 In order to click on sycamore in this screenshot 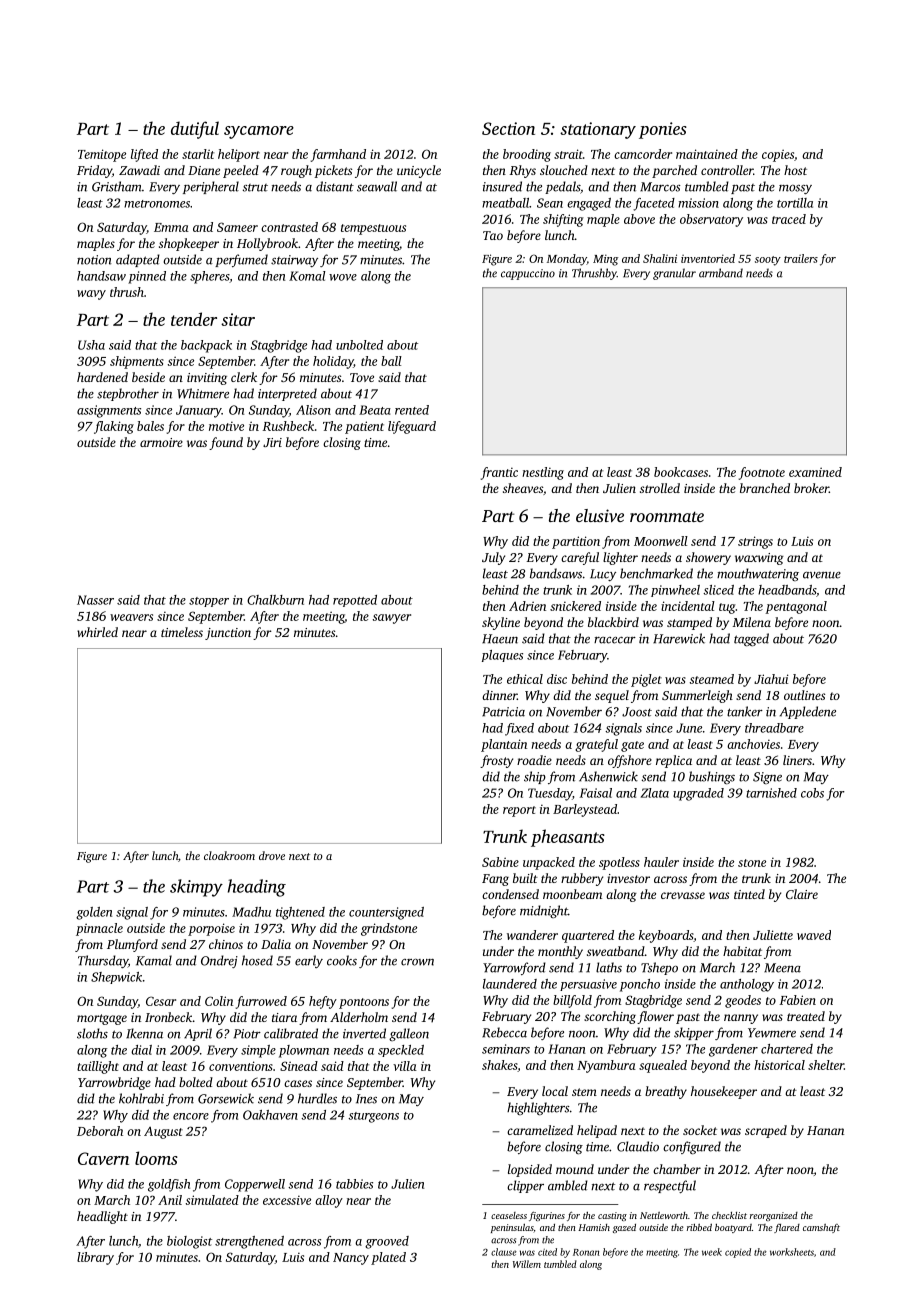, I will do `click(259, 132)`.
